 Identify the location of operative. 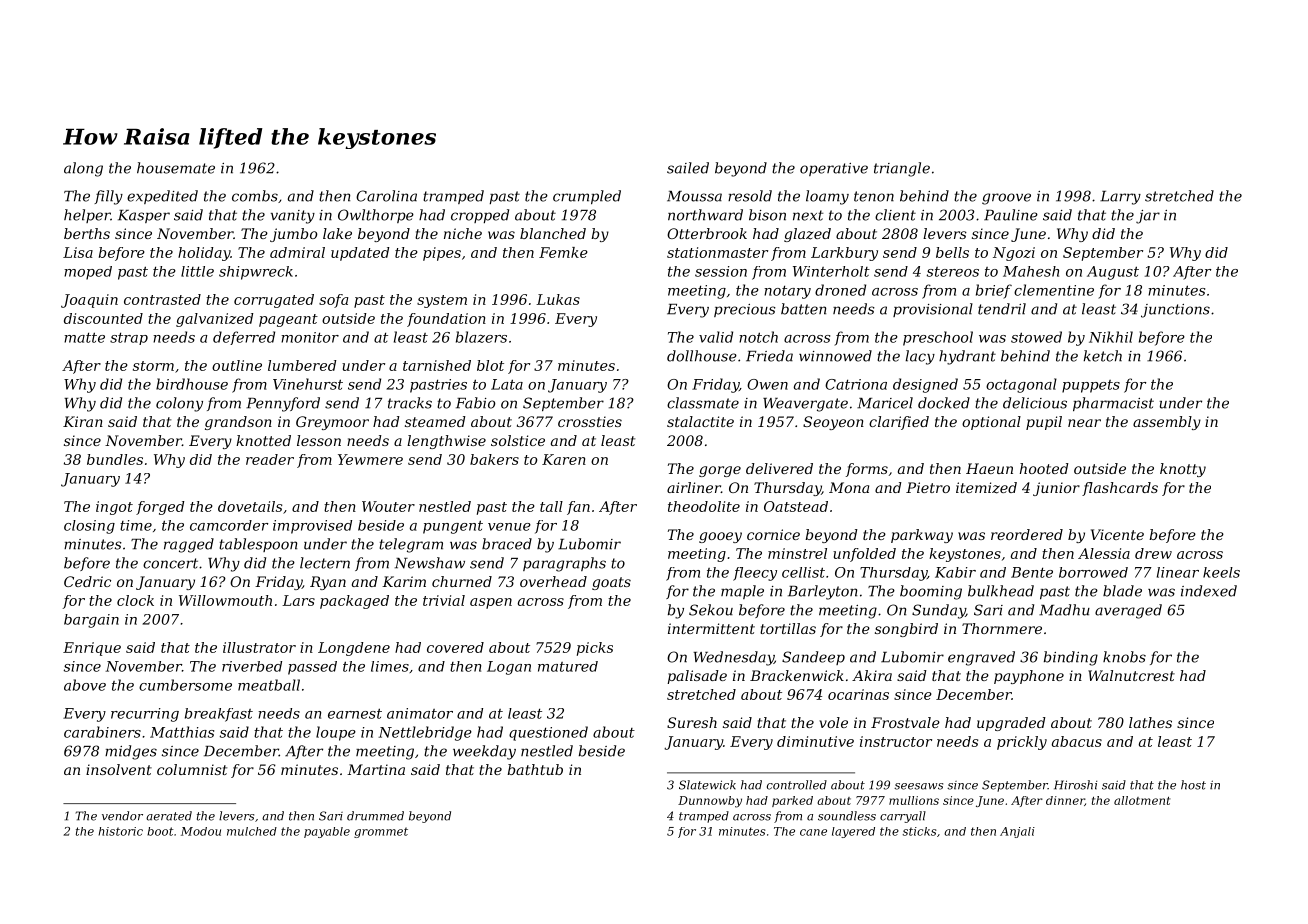
(834, 169).
